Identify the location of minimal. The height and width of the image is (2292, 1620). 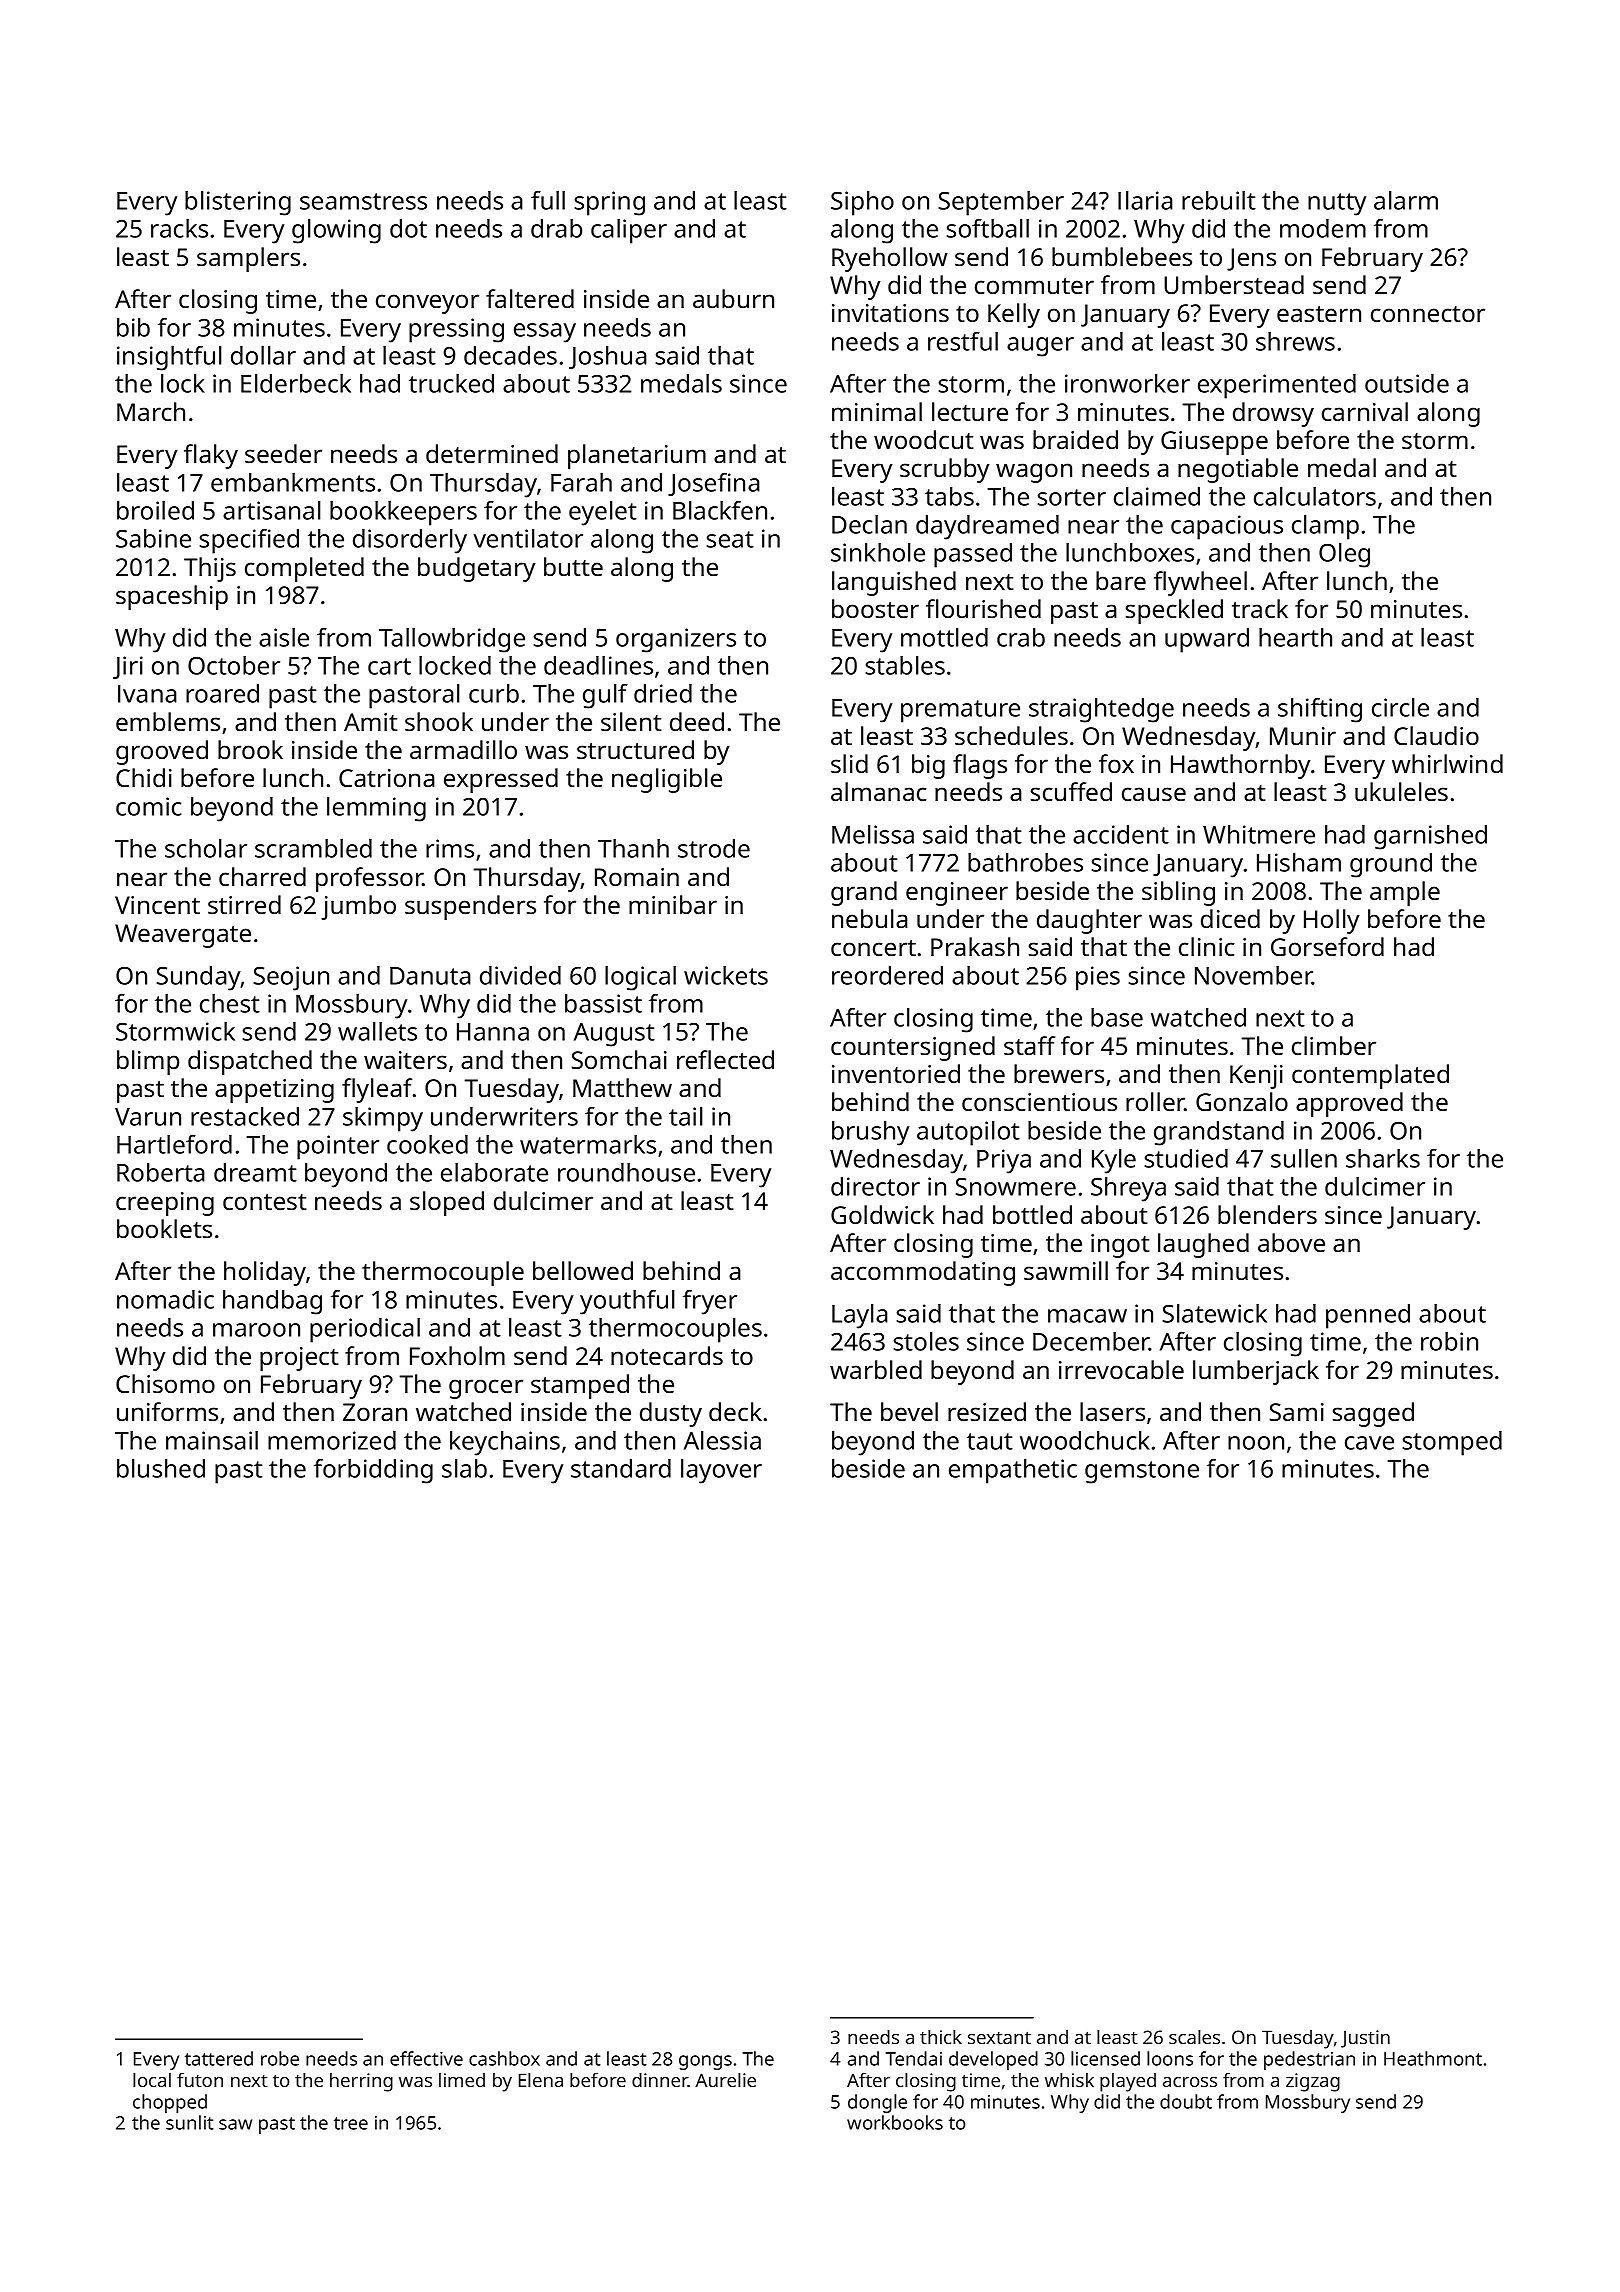
(877, 411).
